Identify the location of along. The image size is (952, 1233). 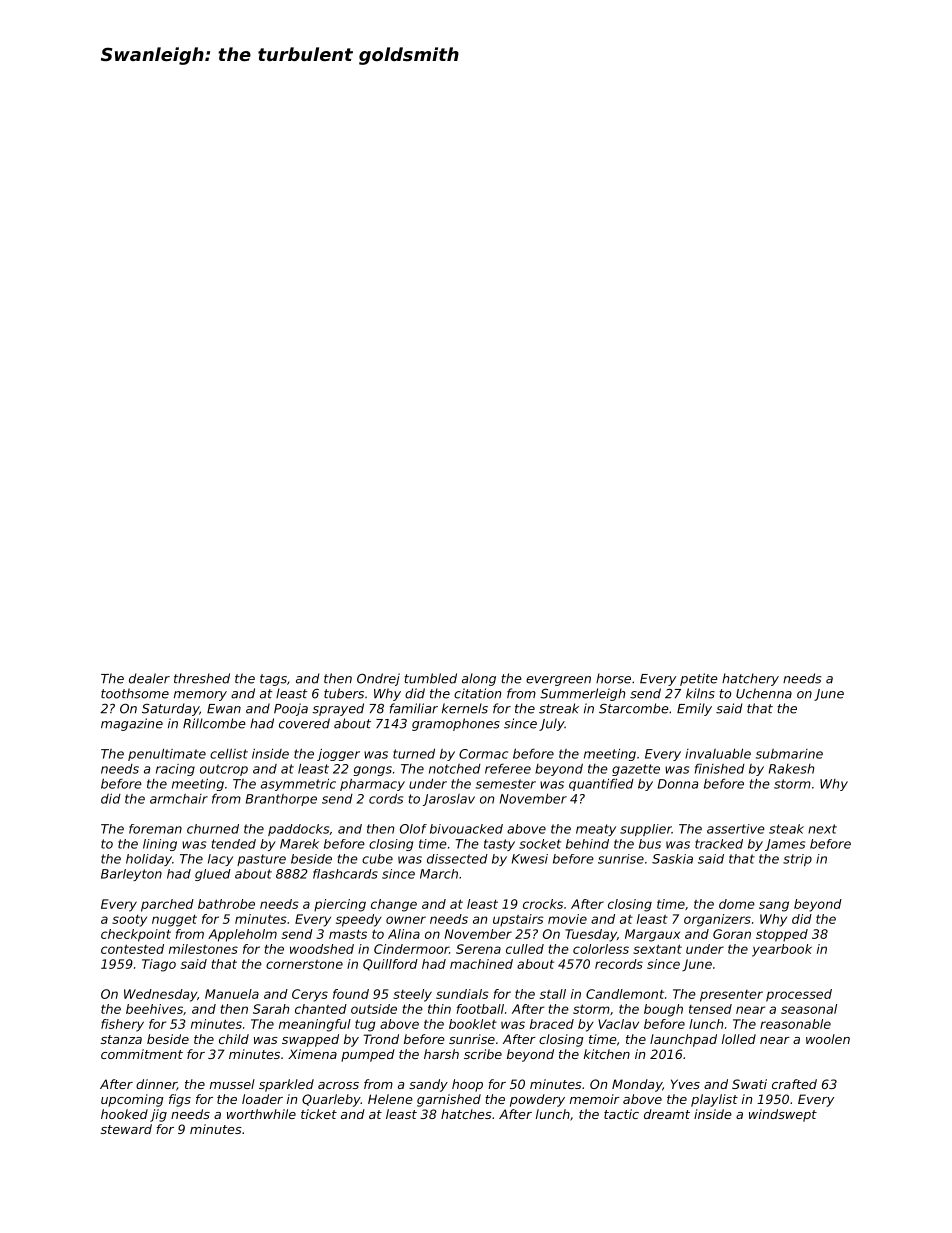
(479, 679).
